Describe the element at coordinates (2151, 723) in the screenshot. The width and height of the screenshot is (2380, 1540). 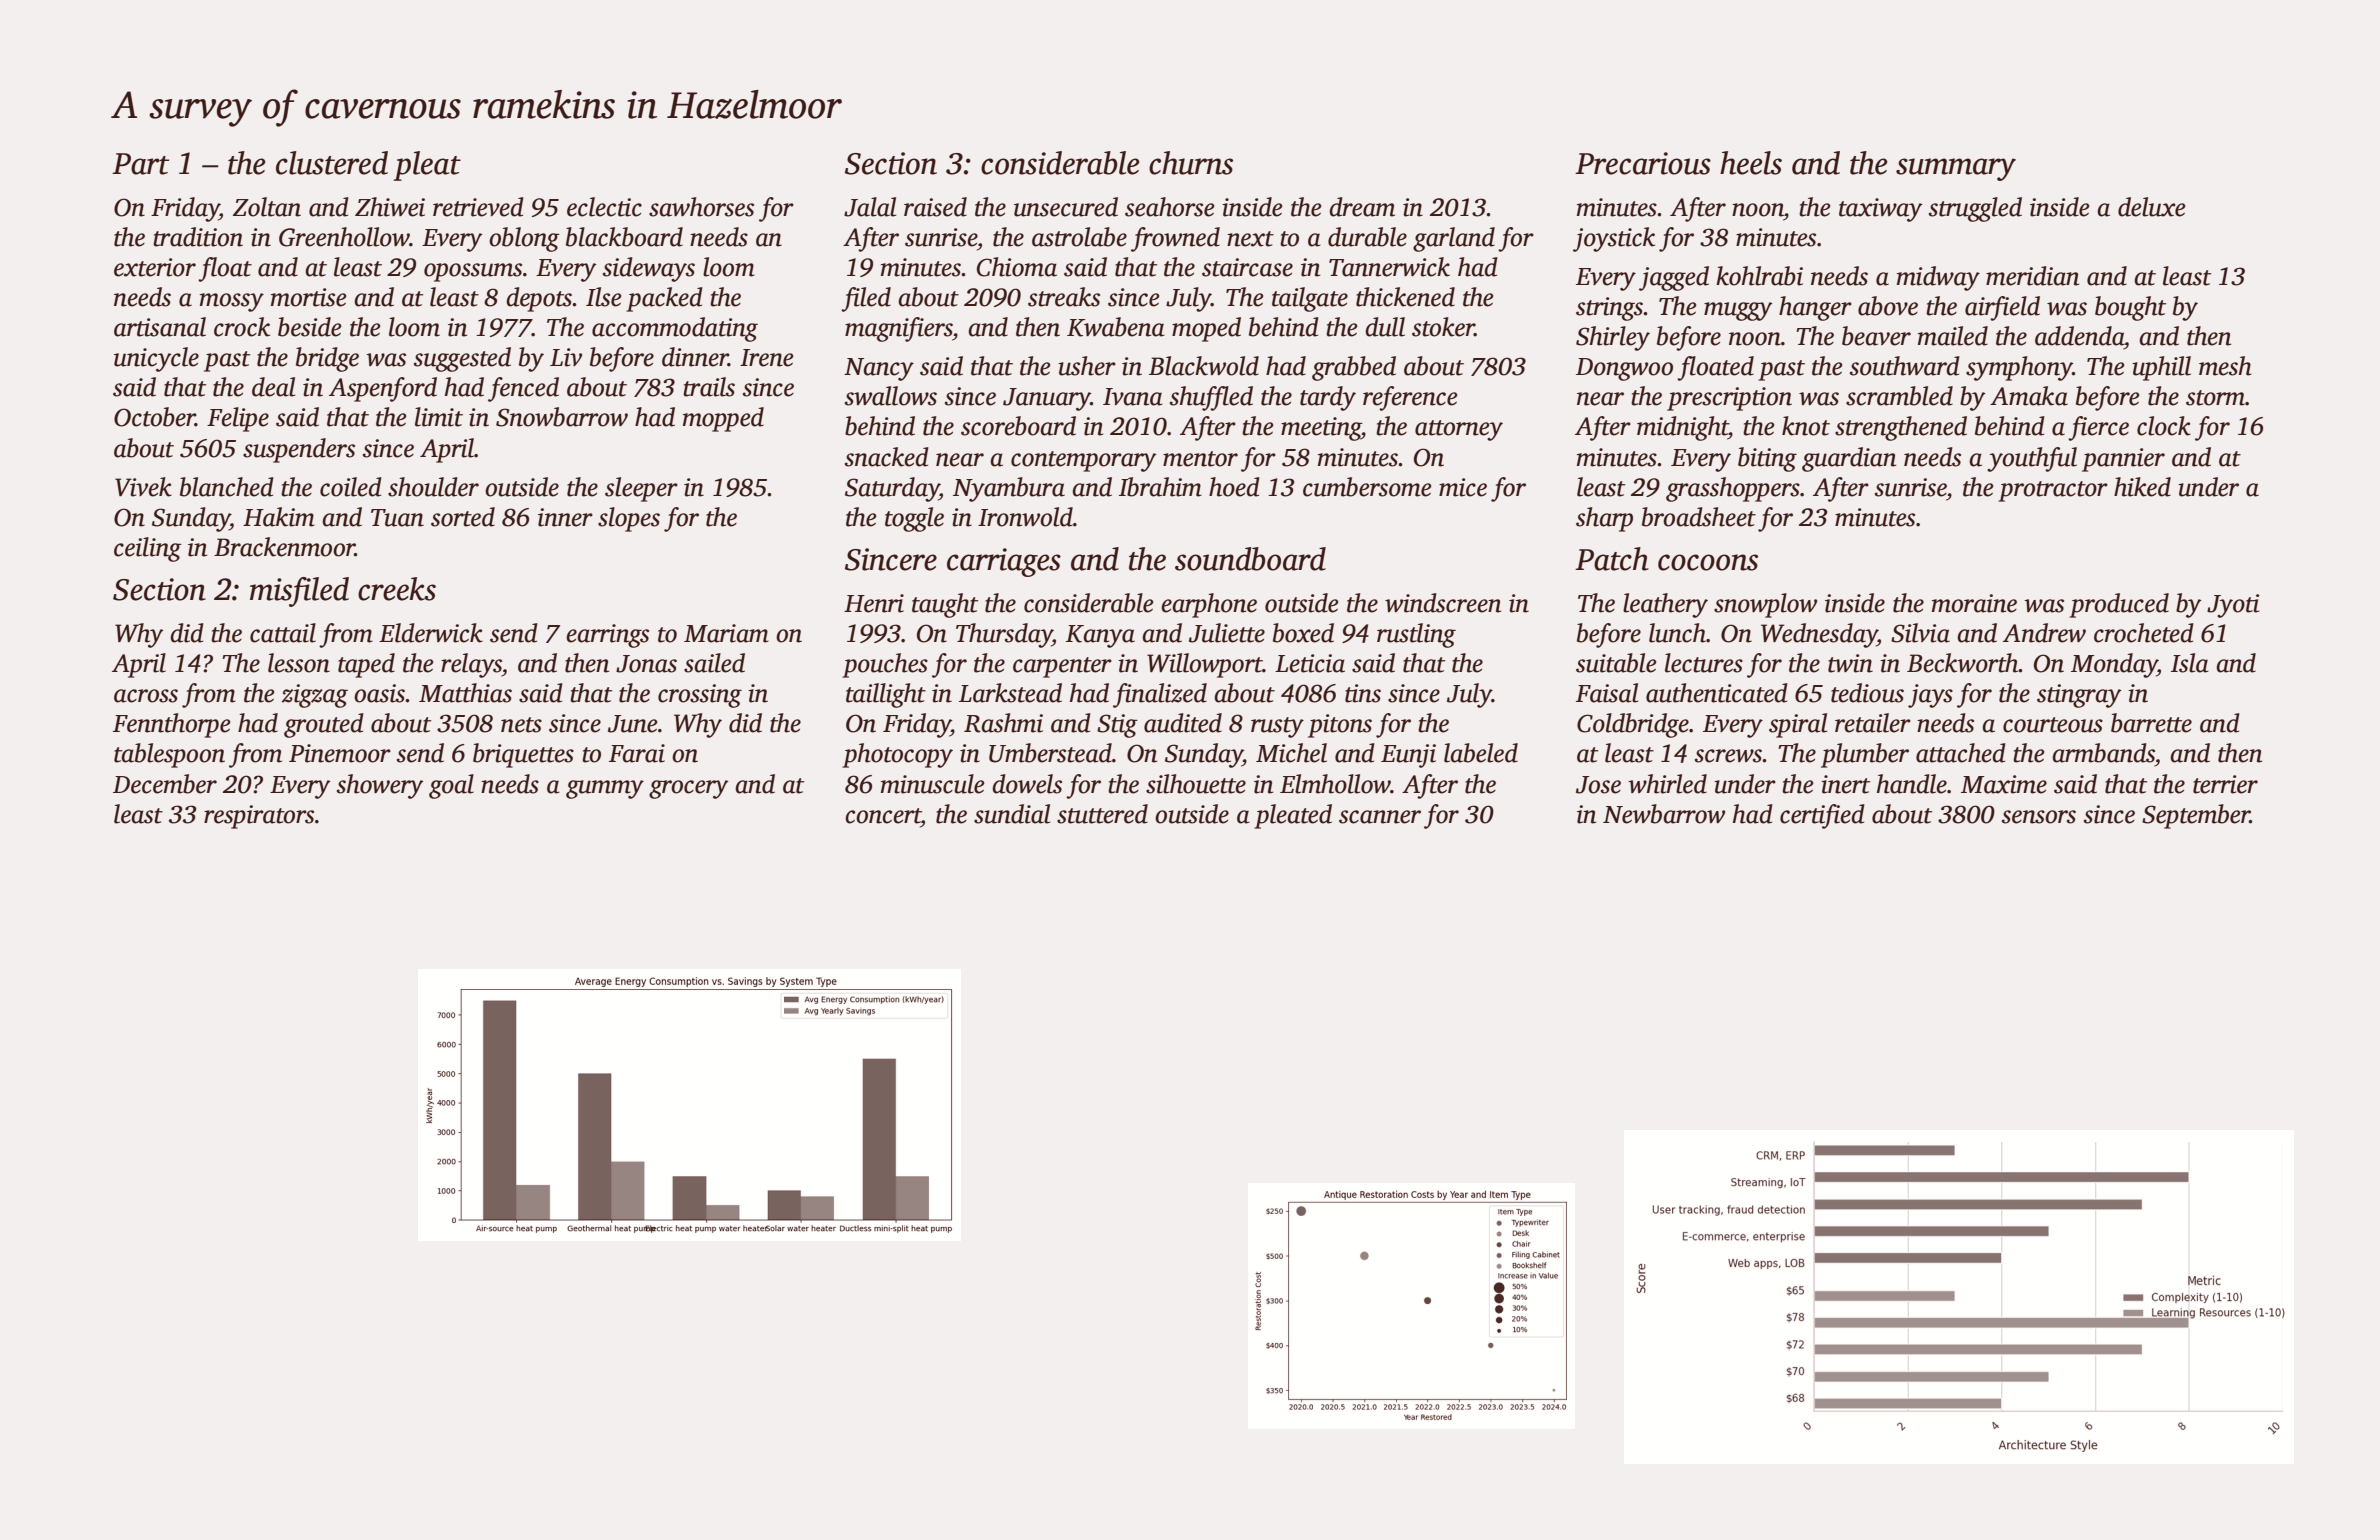
I see `barrette` at that location.
